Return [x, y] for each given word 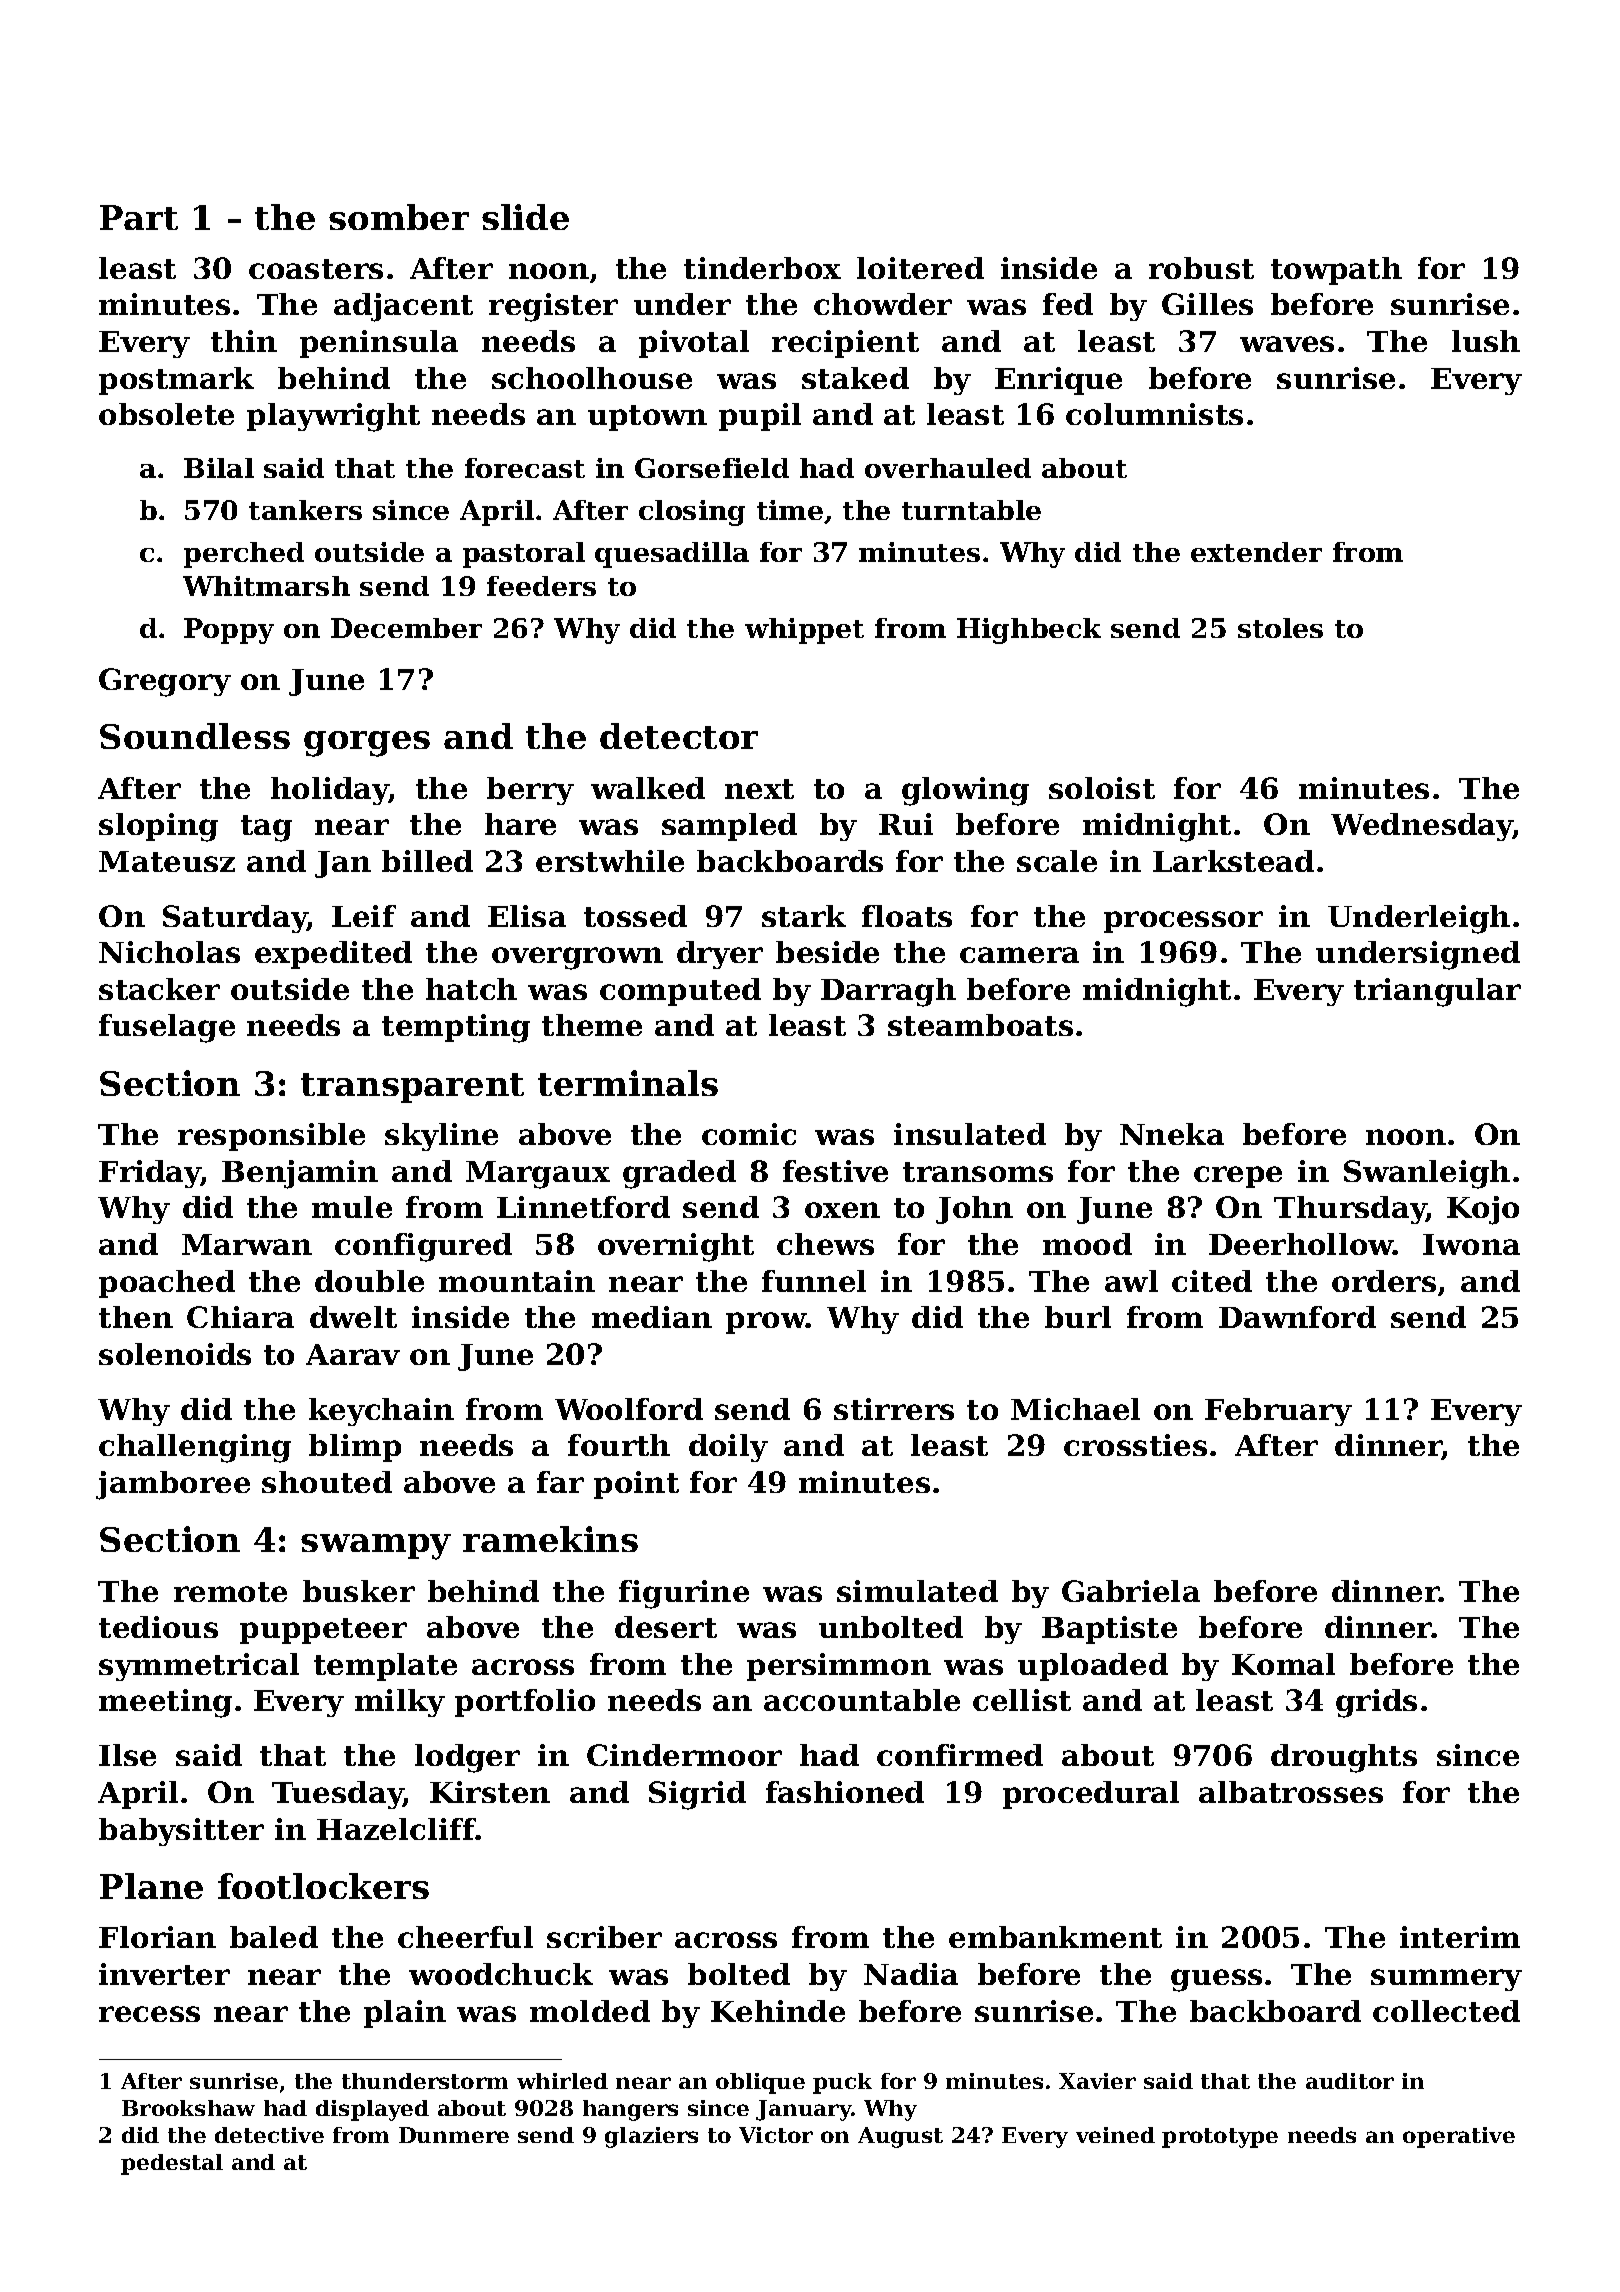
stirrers [894, 1409]
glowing [965, 791]
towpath [1336, 271]
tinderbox [762, 268]
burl [1078, 1317]
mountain [517, 1281]
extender [1256, 552]
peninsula [379, 344]
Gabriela [1131, 1591]
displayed [372, 2110]
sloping [158, 827]
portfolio [525, 1703]
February [1278, 1412]
